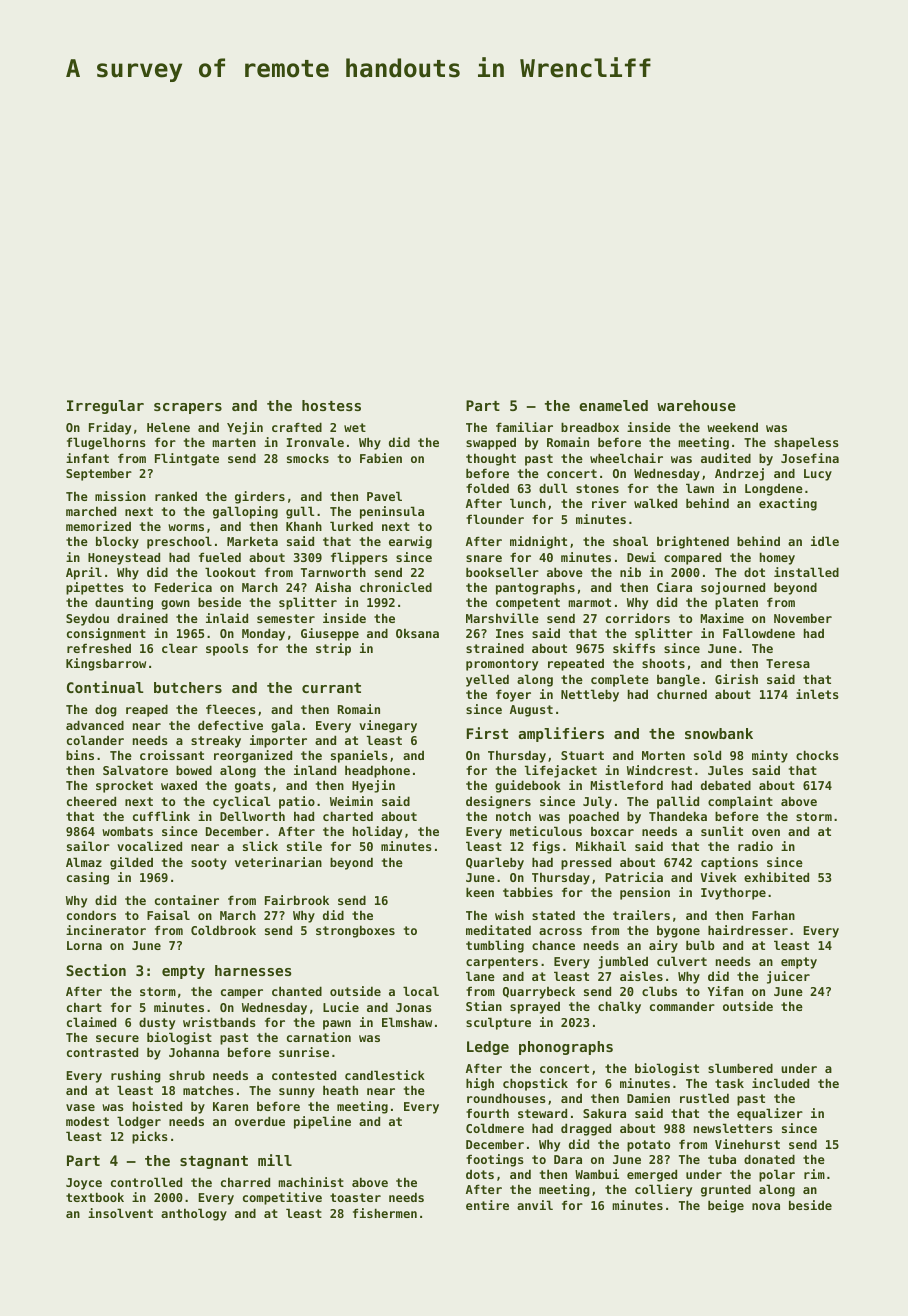 Image resolution: width=908 pixels, height=1316 pixels. Describe the element at coordinates (219, 1022) in the screenshot. I see `wristbands` at that location.
